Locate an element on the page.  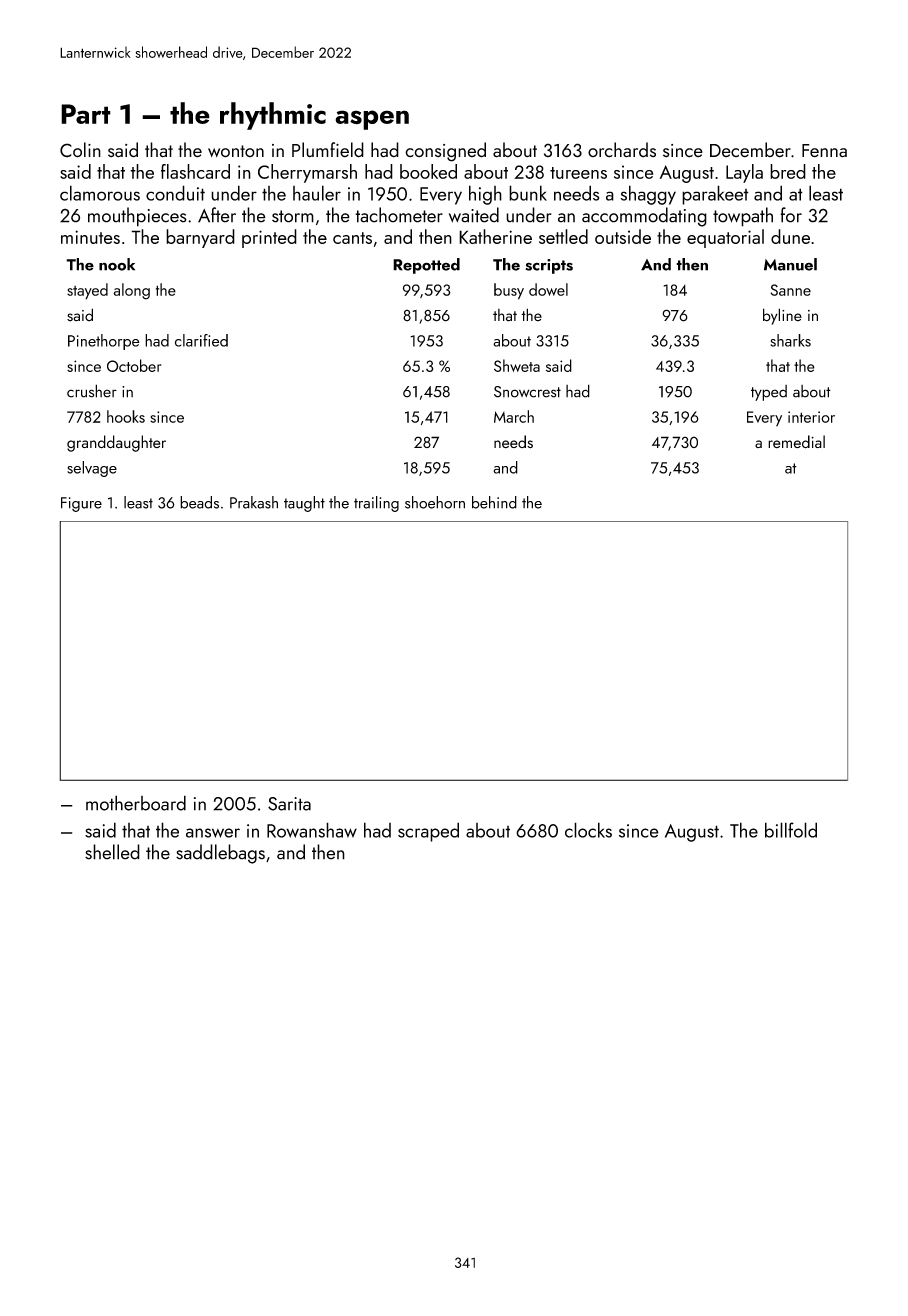
Katherine is located at coordinates (495, 236).
